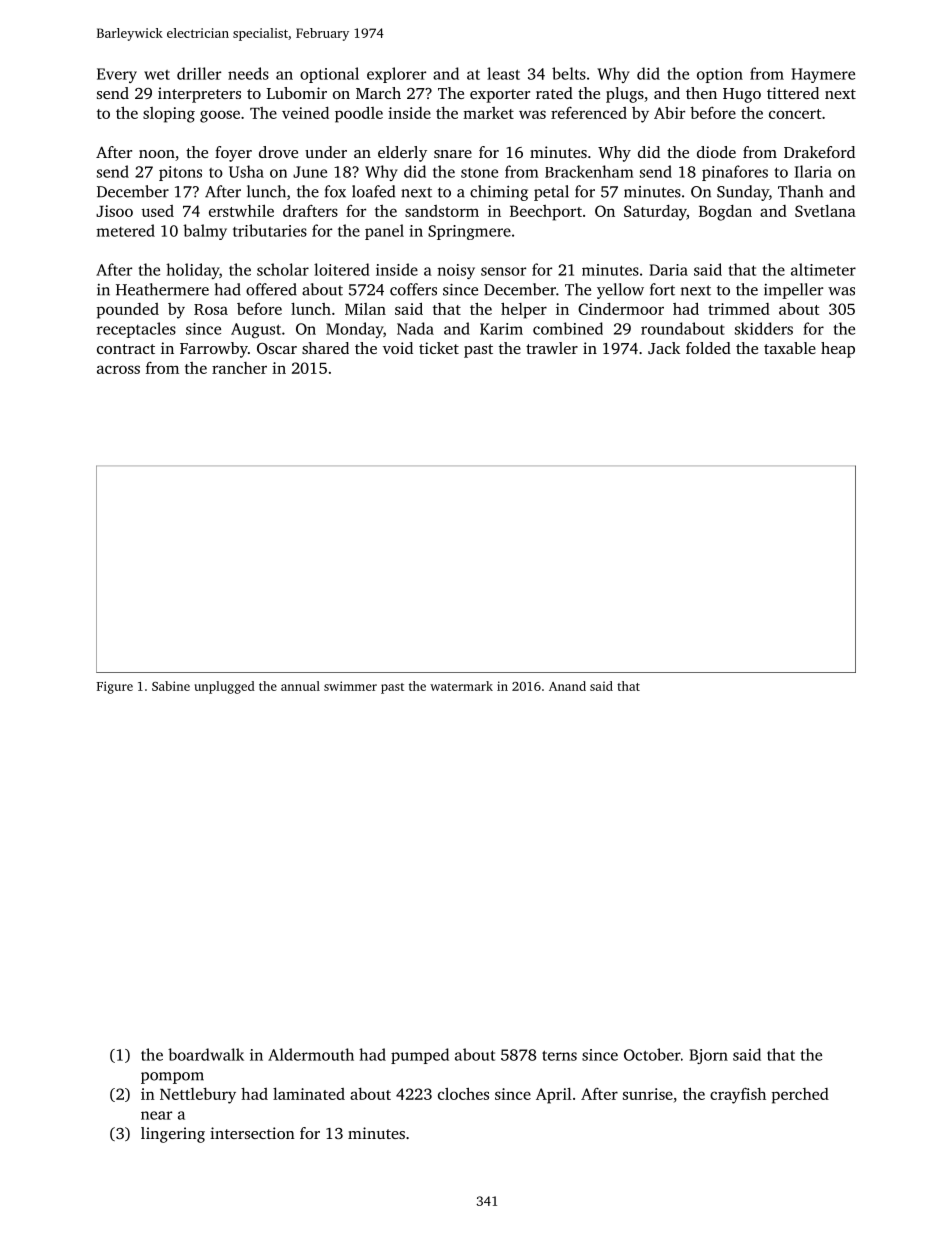 This screenshot has height=1233, width=952. Describe the element at coordinates (709, 1056) in the screenshot. I see `Bjorn` at that location.
